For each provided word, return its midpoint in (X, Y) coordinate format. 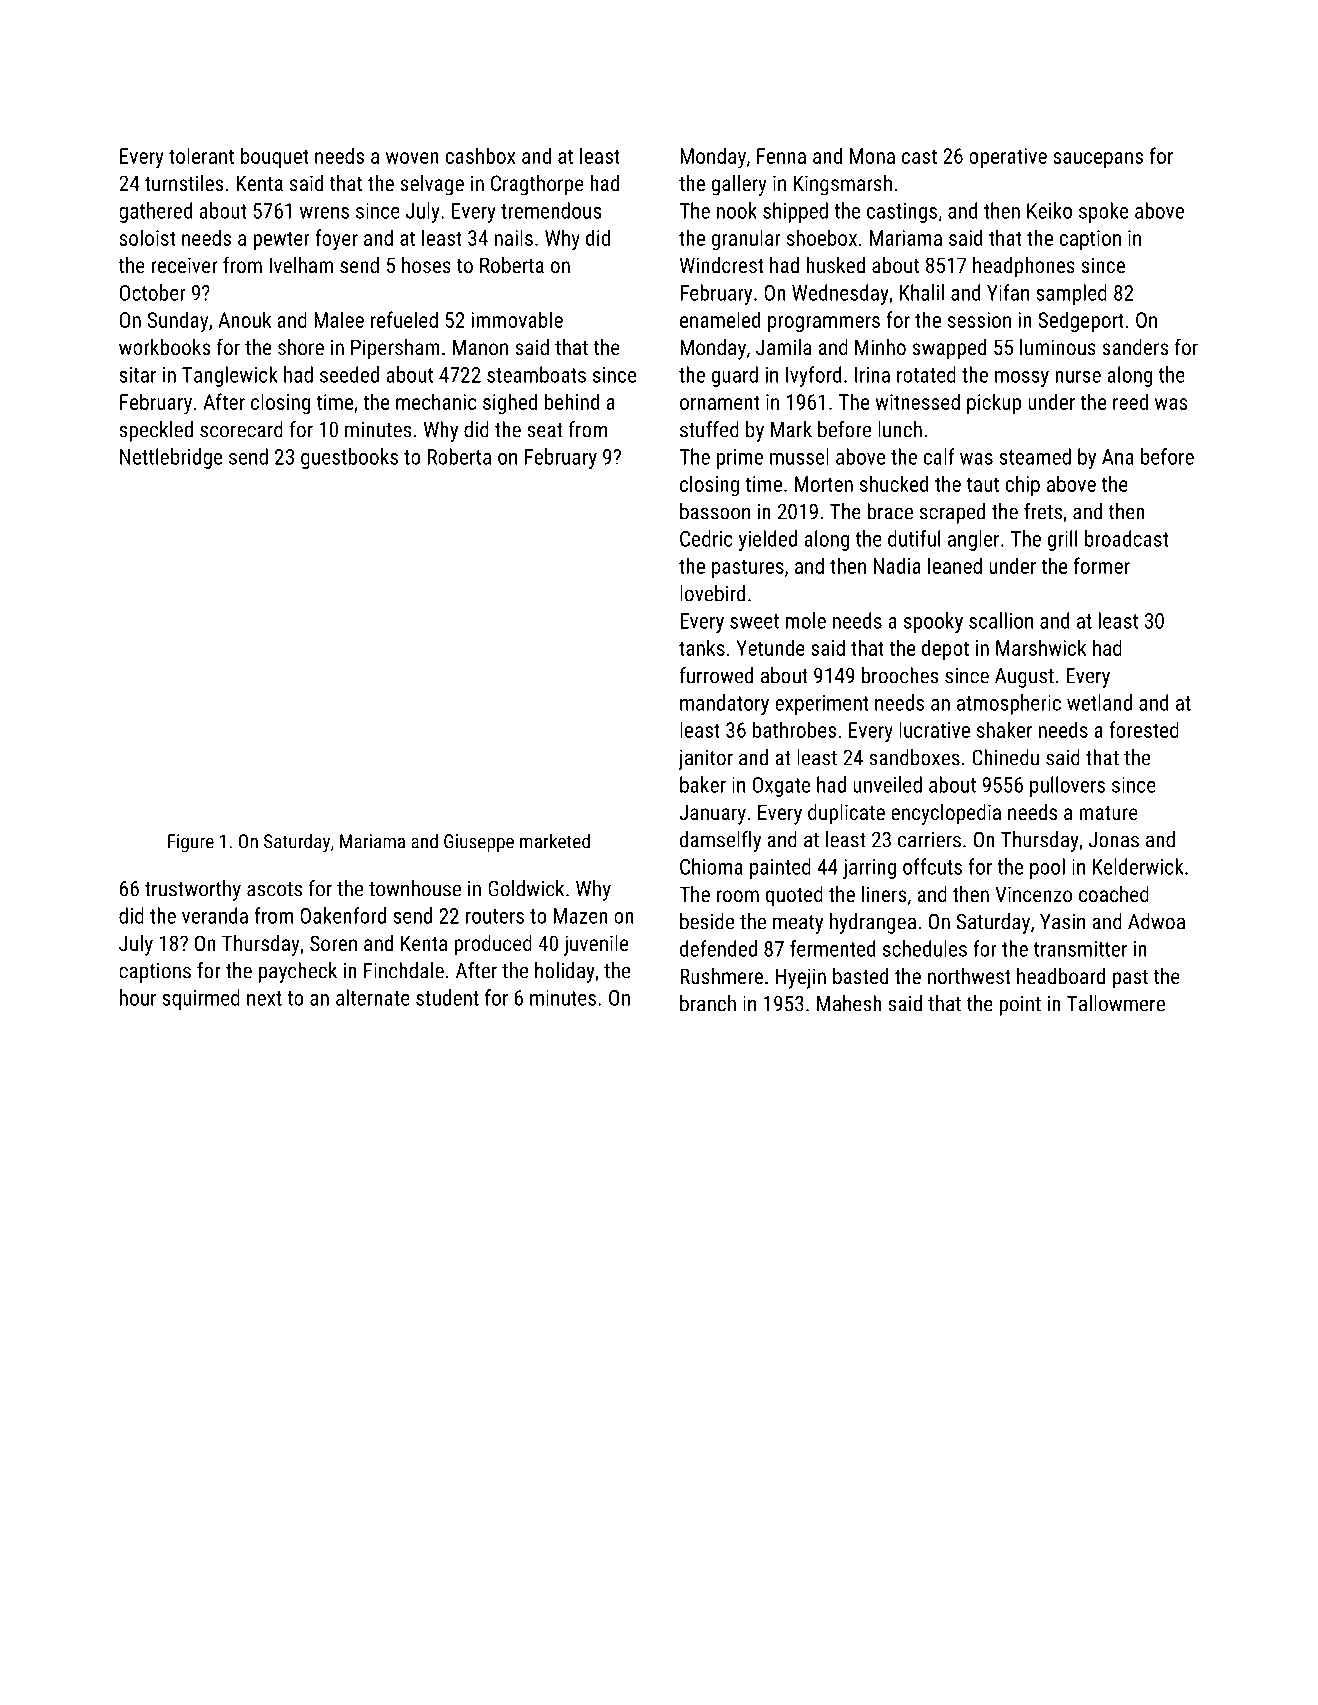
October (153, 292)
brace (890, 511)
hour (138, 997)
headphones (1024, 267)
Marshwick (1041, 647)
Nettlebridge (171, 458)
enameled (720, 319)
